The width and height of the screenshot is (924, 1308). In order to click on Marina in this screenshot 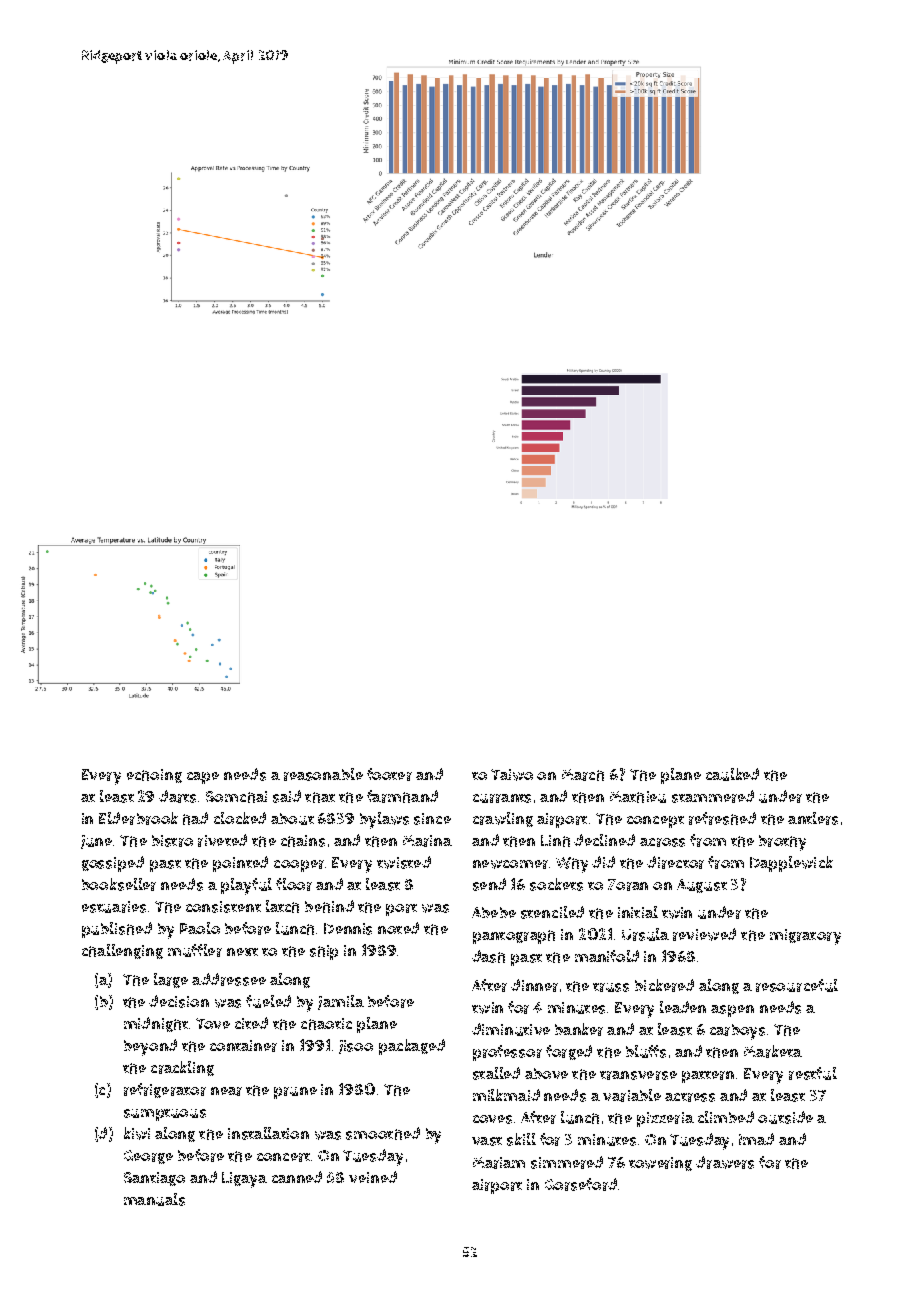, I will do `click(427, 841)`.
